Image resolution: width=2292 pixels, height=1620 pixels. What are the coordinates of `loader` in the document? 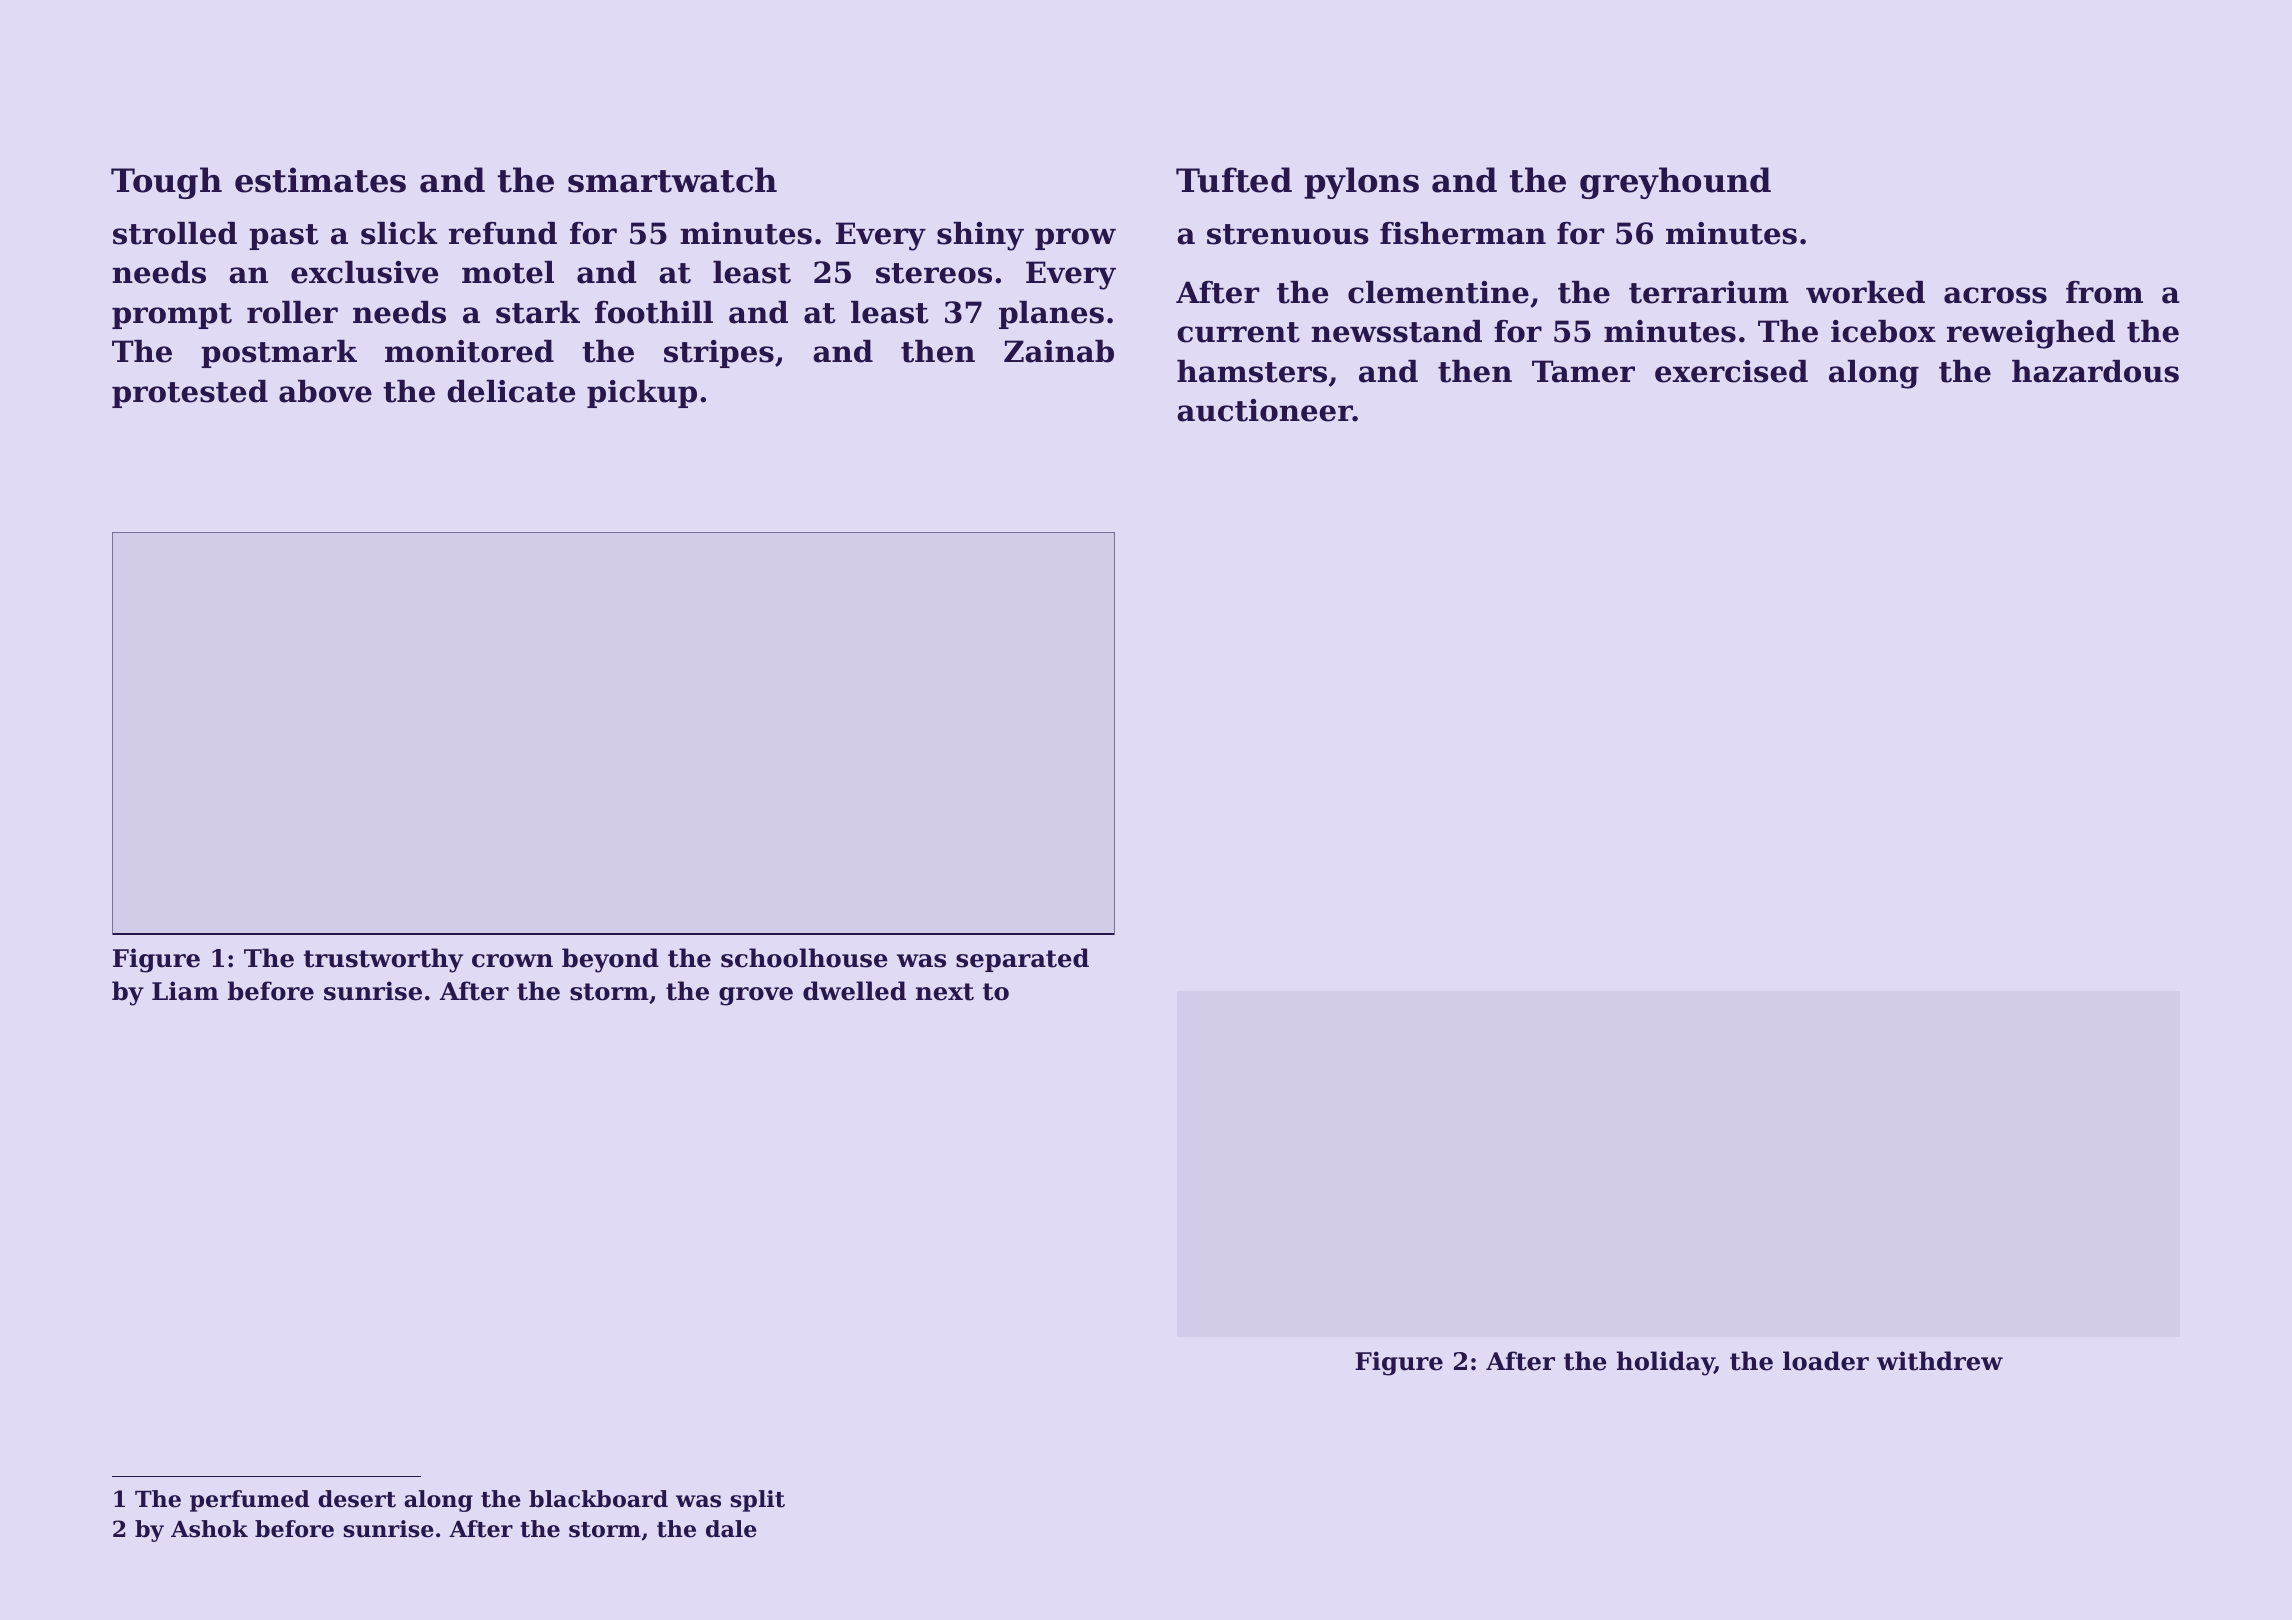 It's located at (1826, 1361).
